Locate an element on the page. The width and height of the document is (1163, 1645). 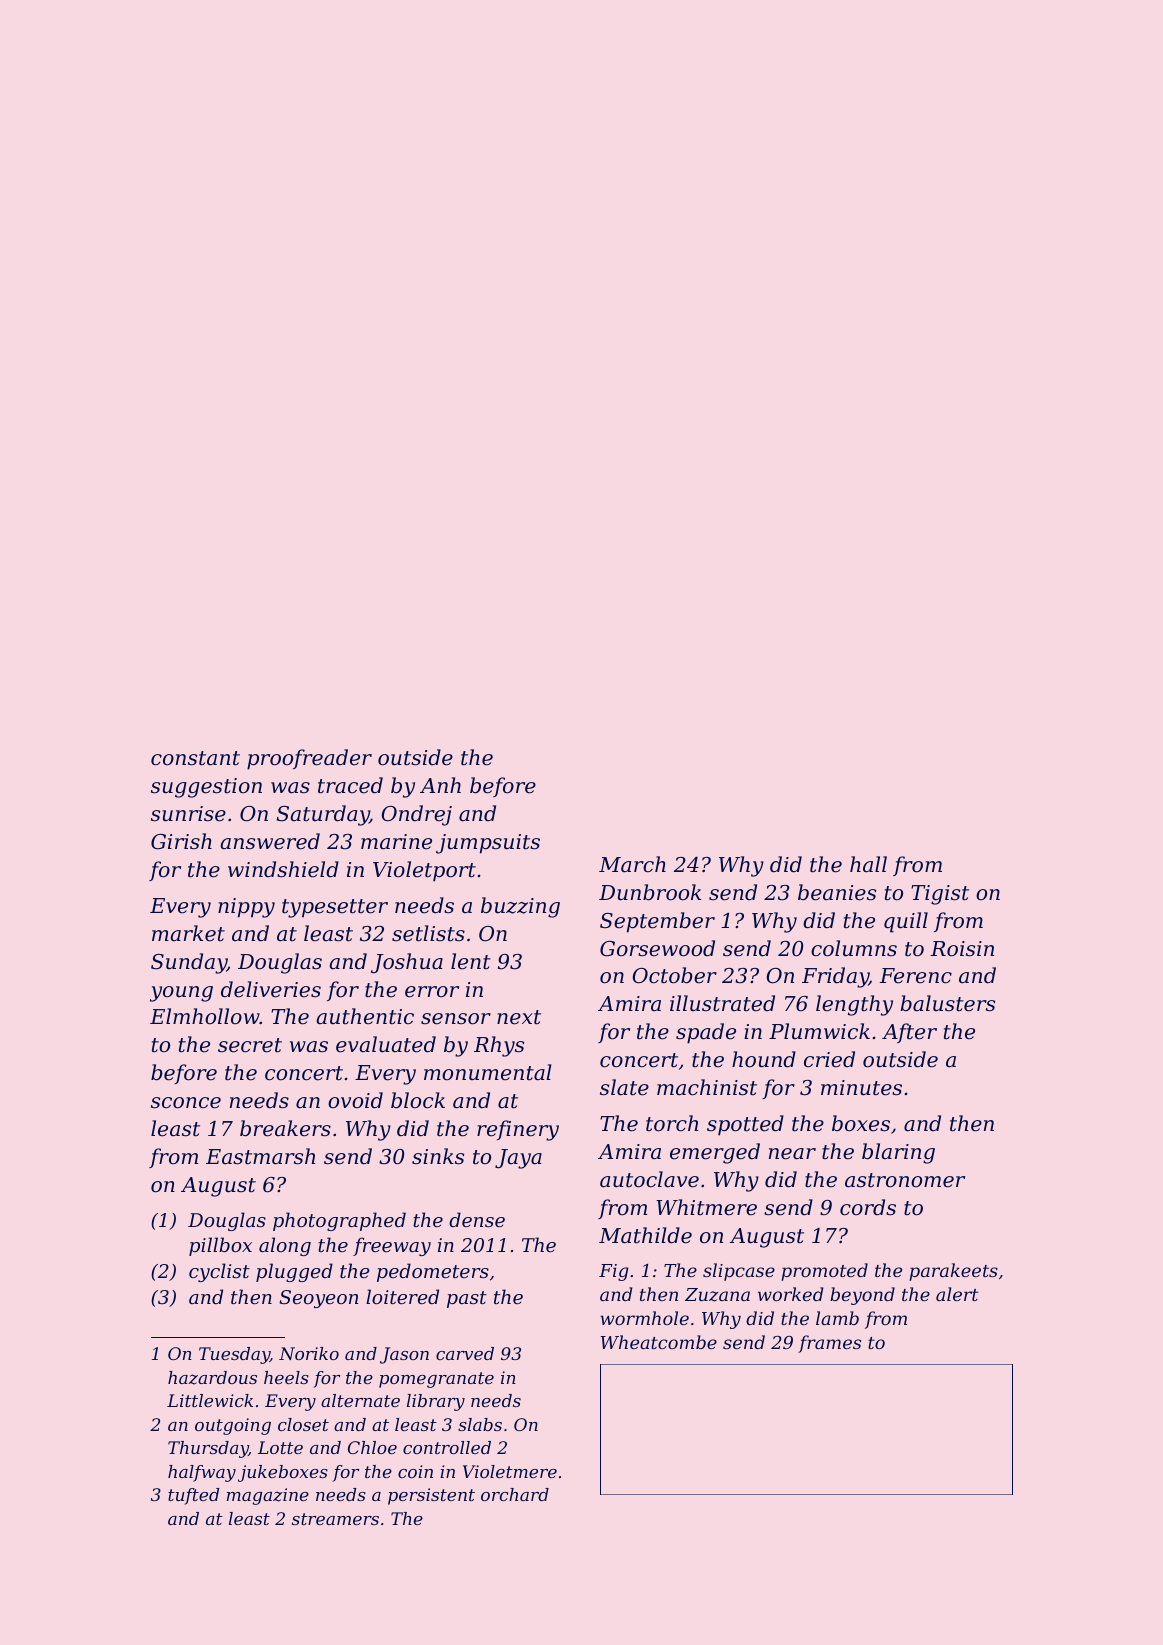
frames is located at coordinates (829, 1344).
